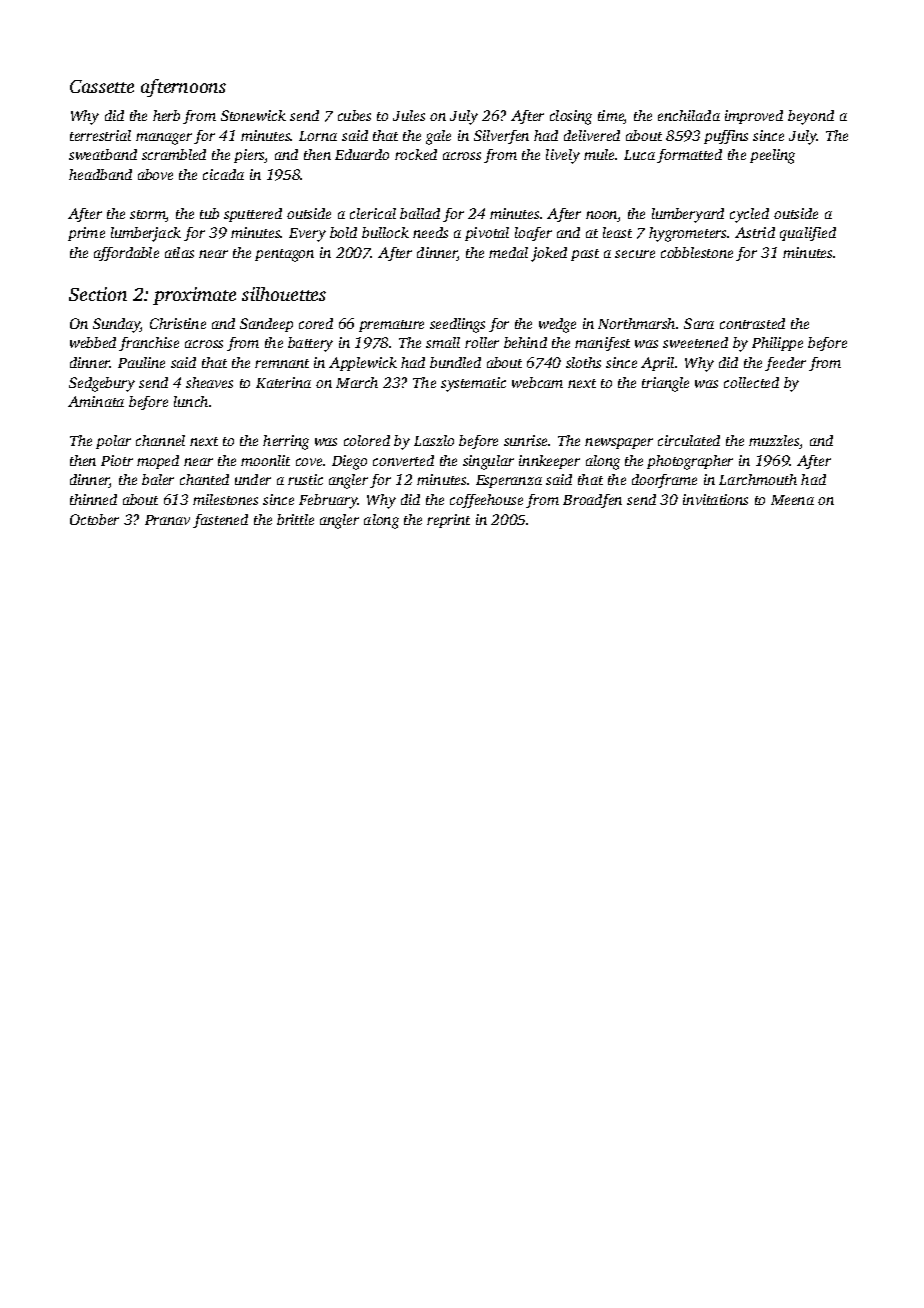  I want to click on Broadfen, so click(592, 501).
